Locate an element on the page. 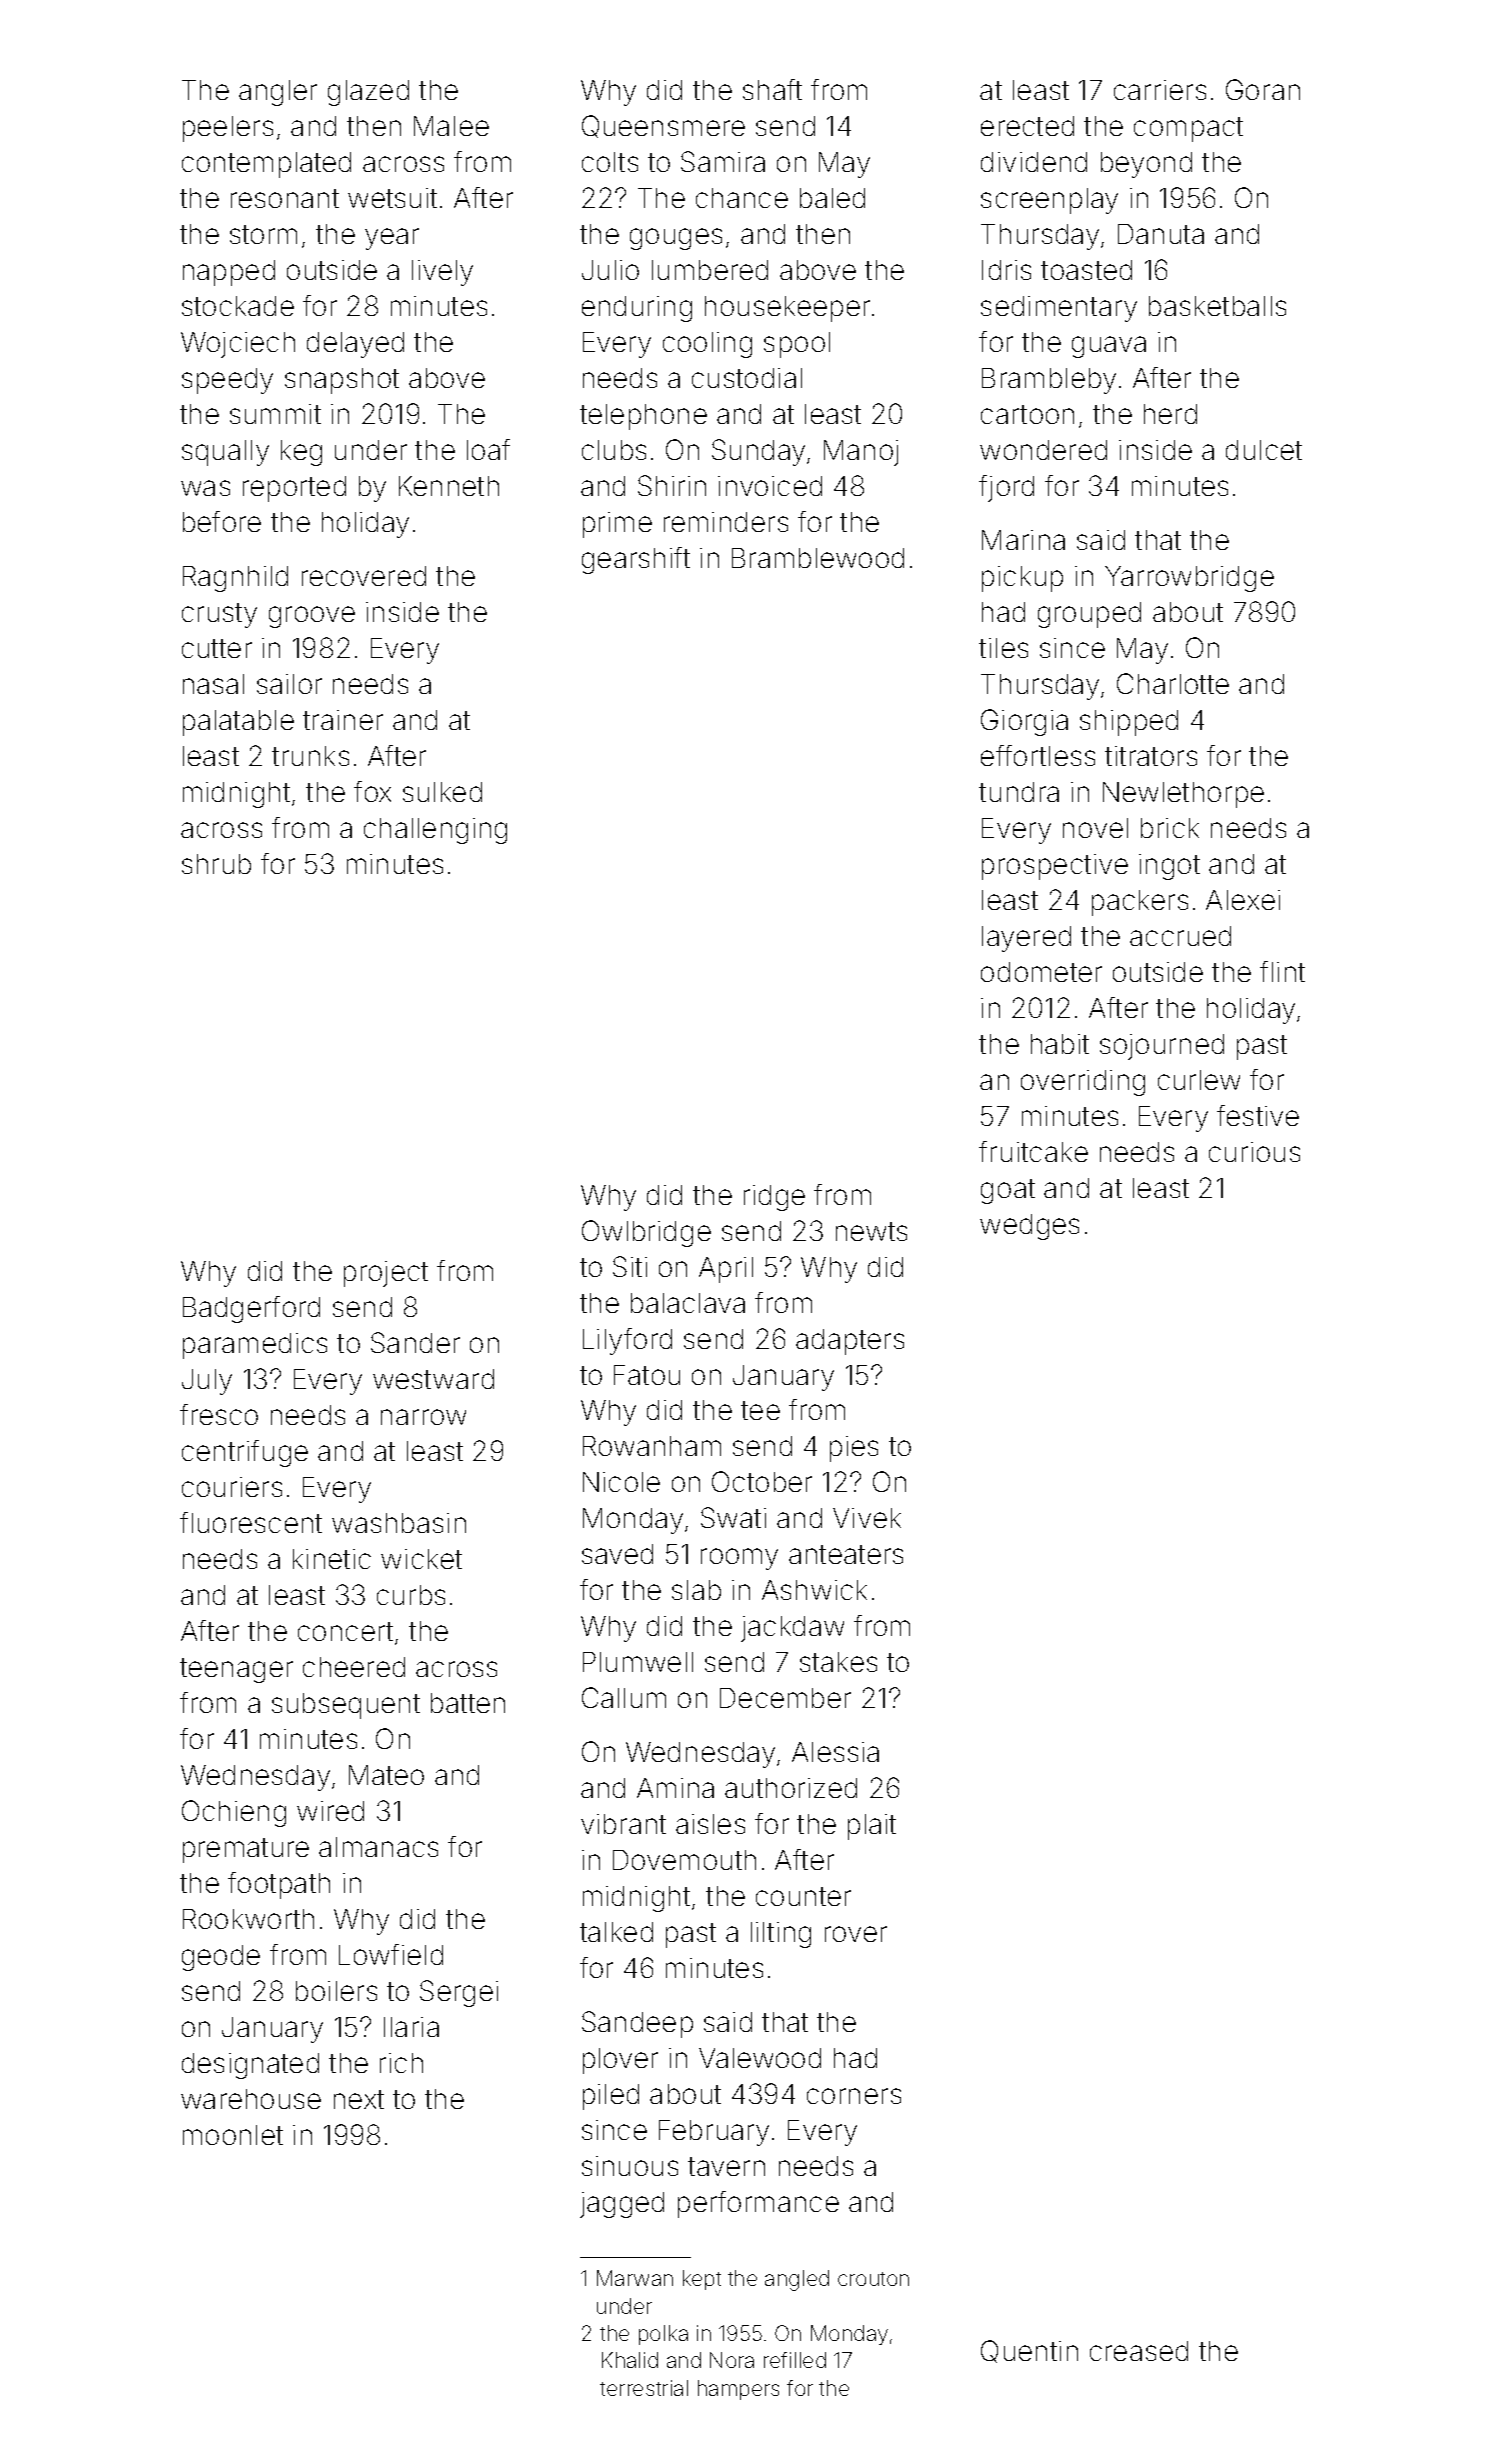  shrub is located at coordinates (216, 864).
